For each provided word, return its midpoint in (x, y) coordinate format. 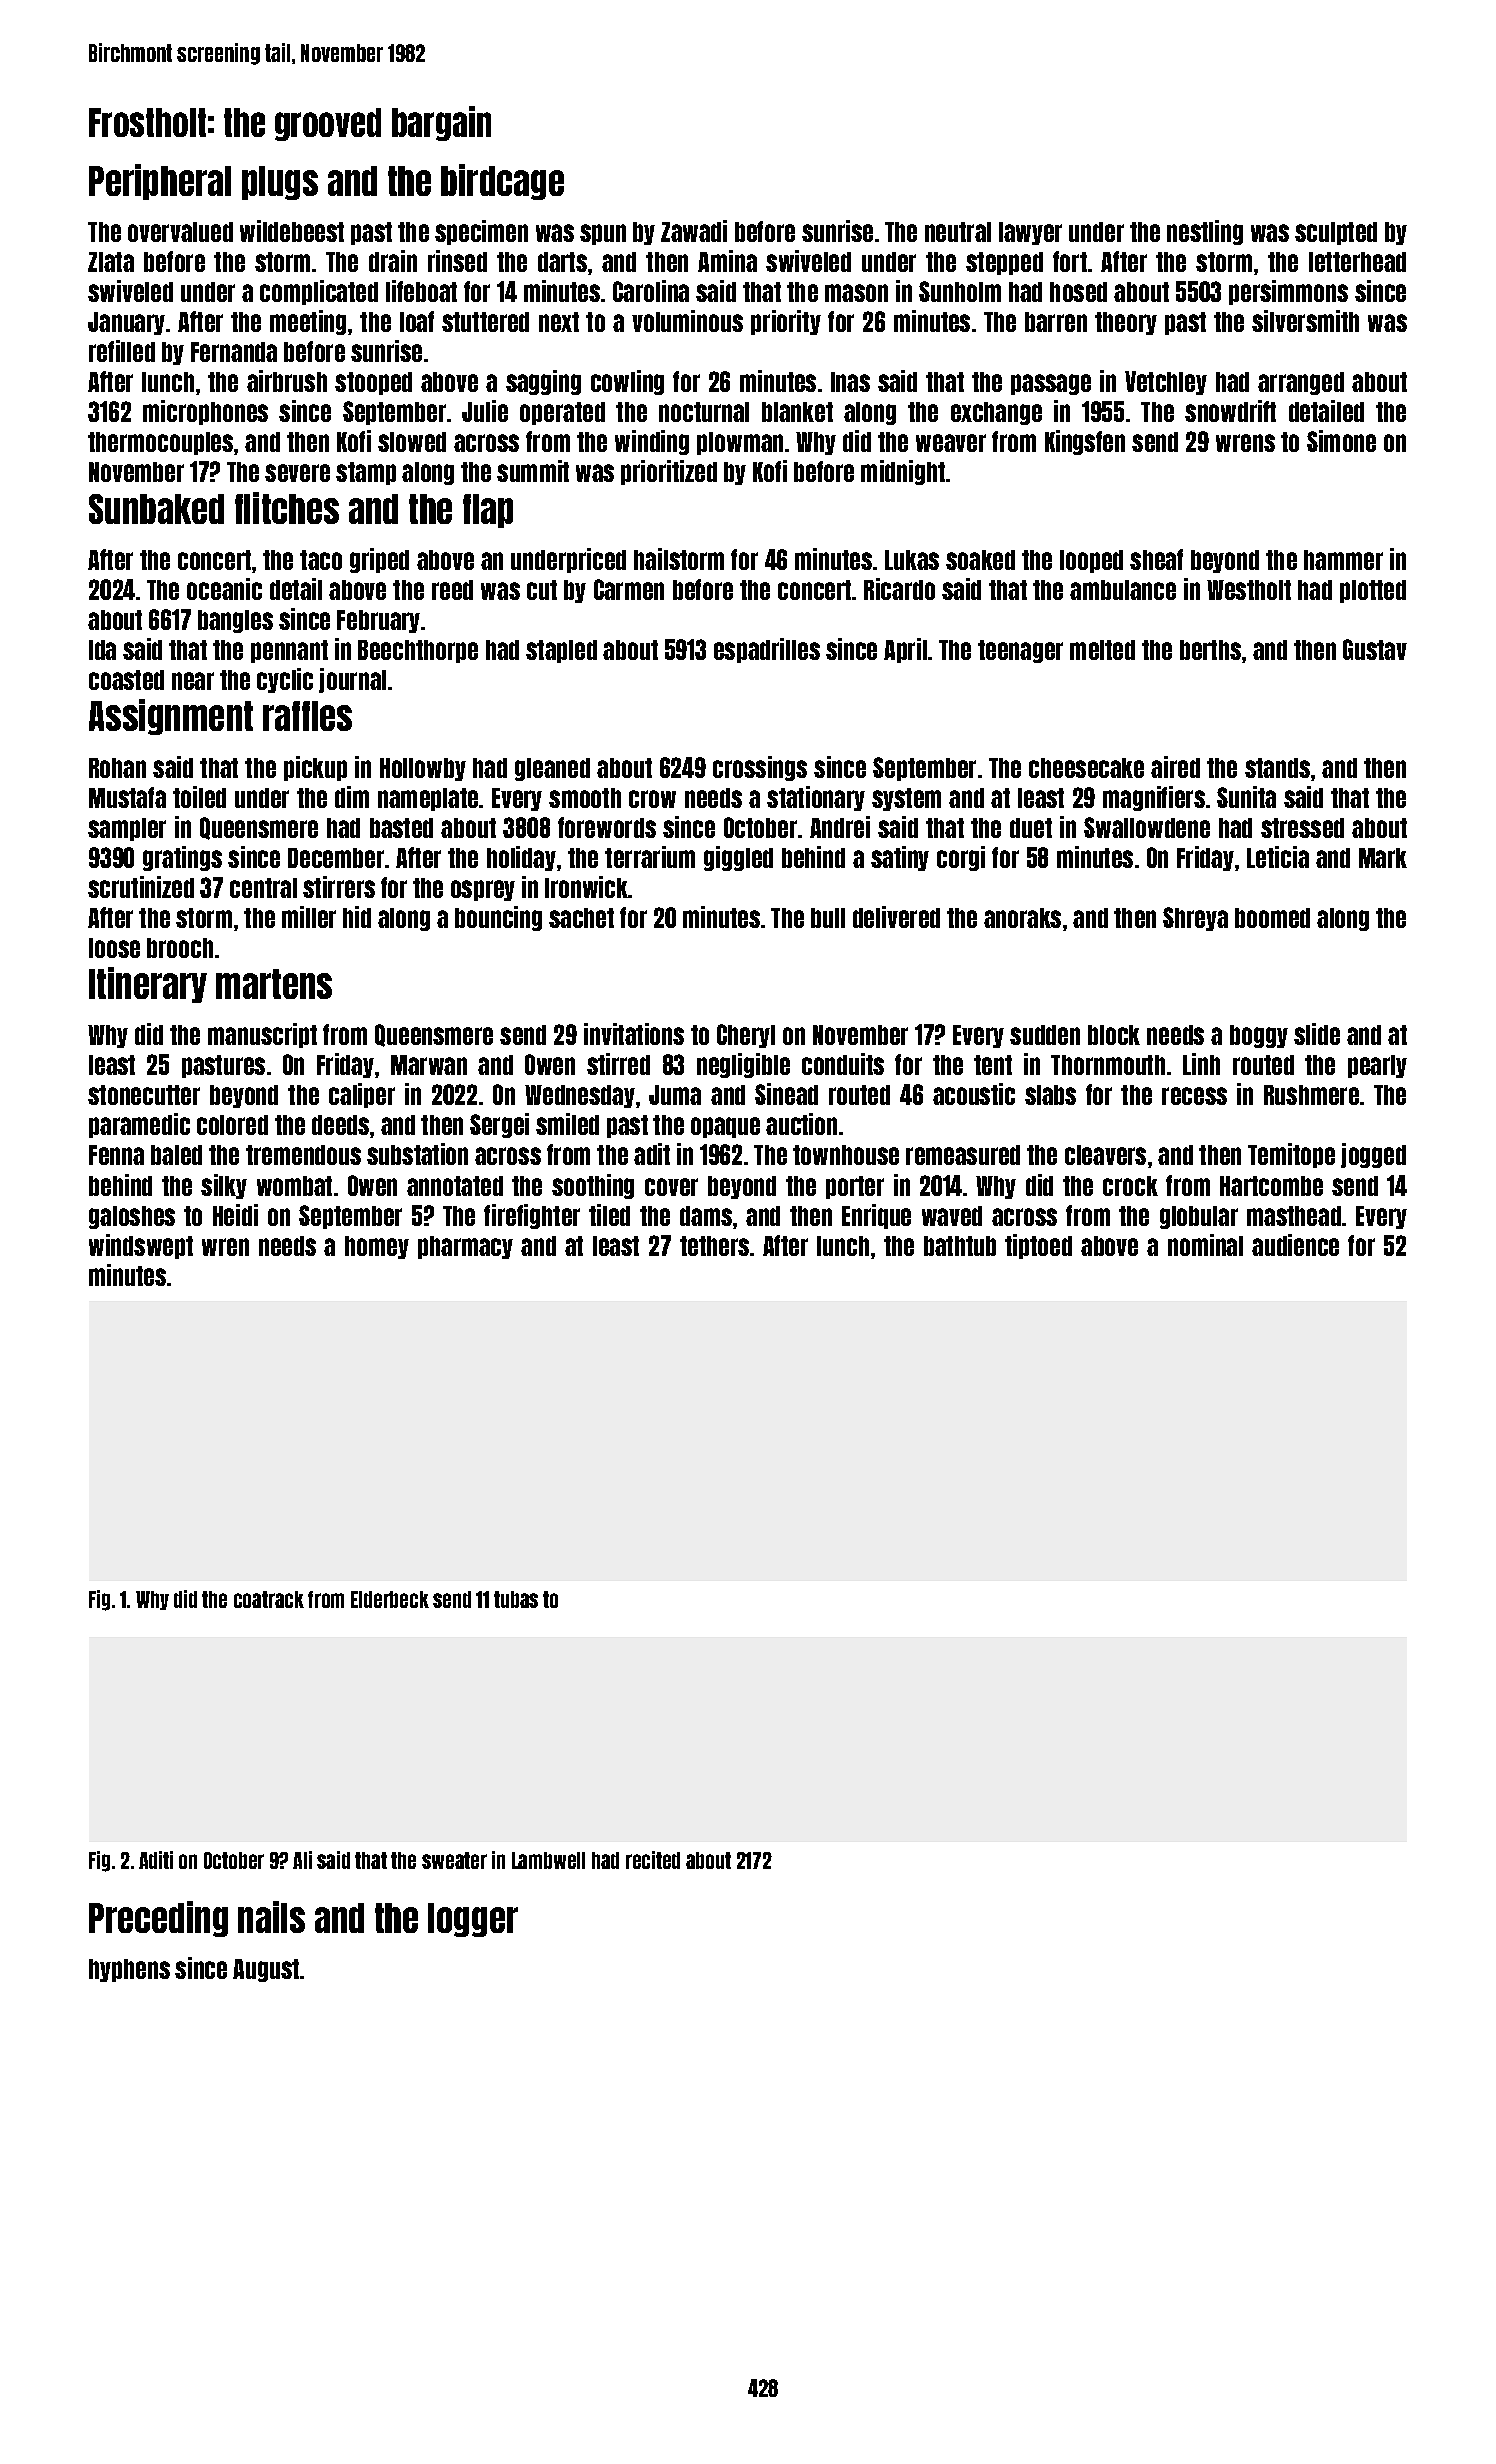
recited (653, 1860)
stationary (816, 798)
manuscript (262, 1035)
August (266, 1970)
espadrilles (767, 650)
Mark (1383, 858)
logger (473, 1920)
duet (1031, 828)
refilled (122, 351)
